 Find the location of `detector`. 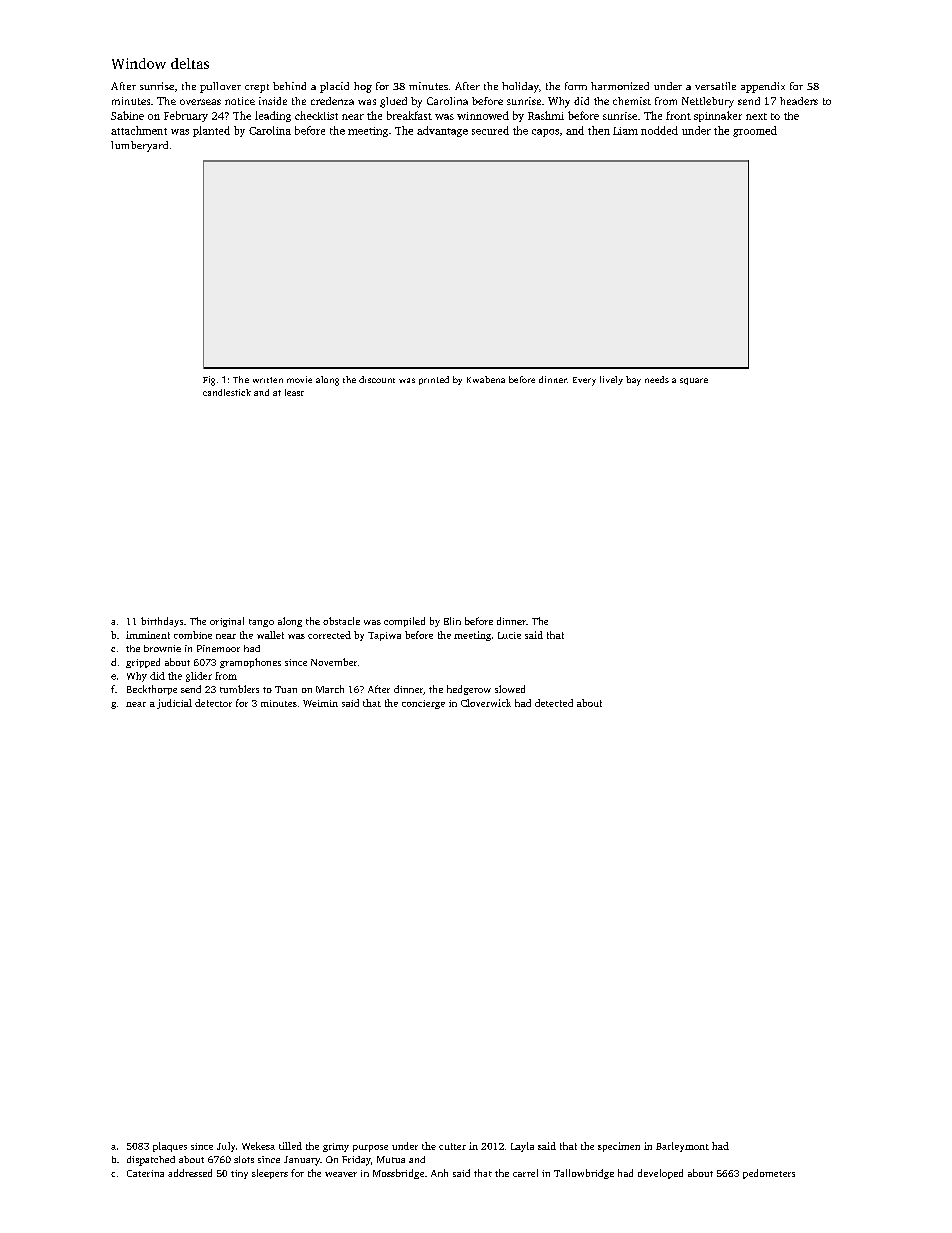

detector is located at coordinates (213, 703).
